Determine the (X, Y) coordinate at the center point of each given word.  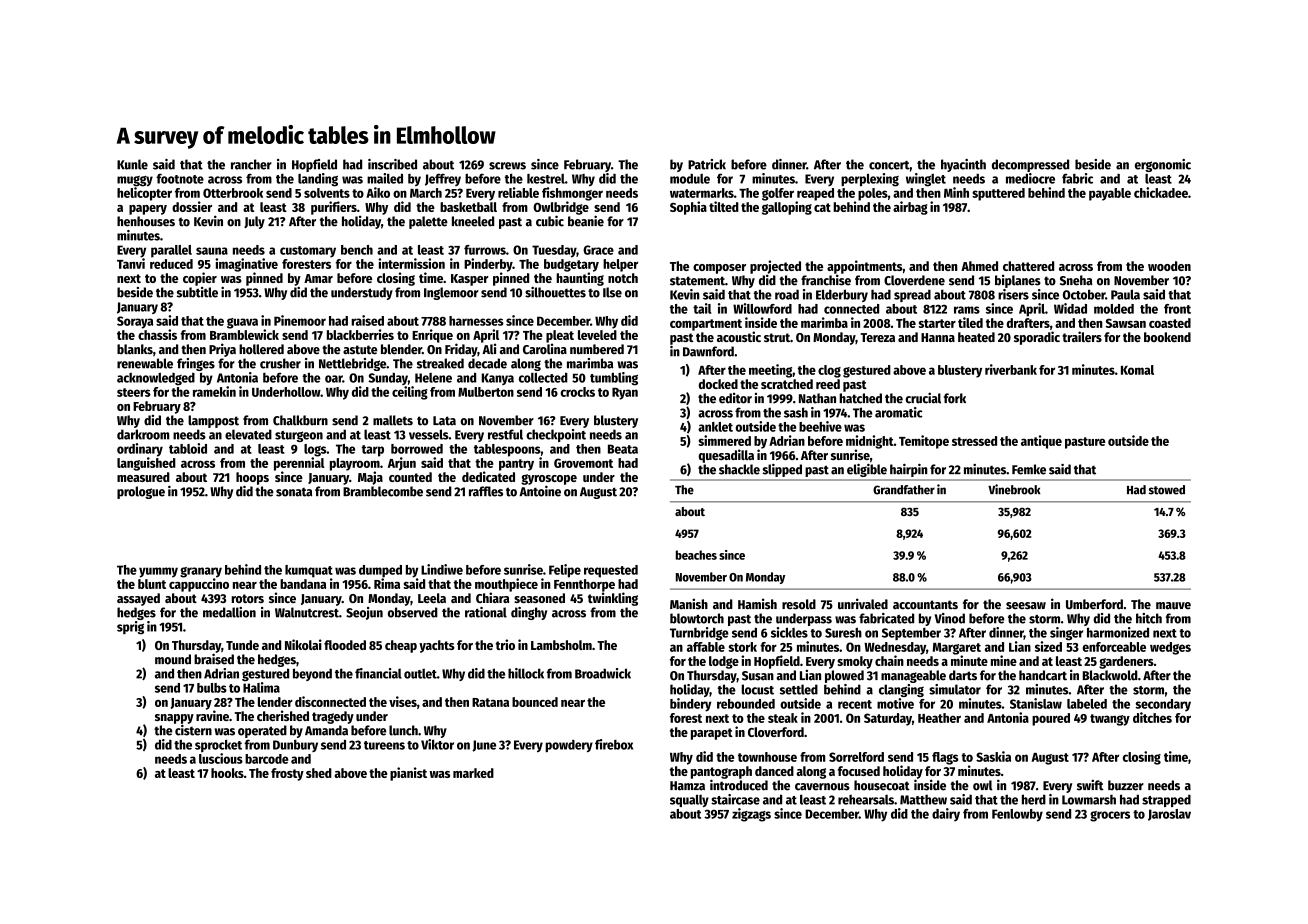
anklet (715, 427)
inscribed (392, 164)
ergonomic (1163, 165)
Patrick (707, 164)
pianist (408, 774)
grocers (1110, 816)
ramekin (214, 391)
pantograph (721, 772)
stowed (1167, 490)
